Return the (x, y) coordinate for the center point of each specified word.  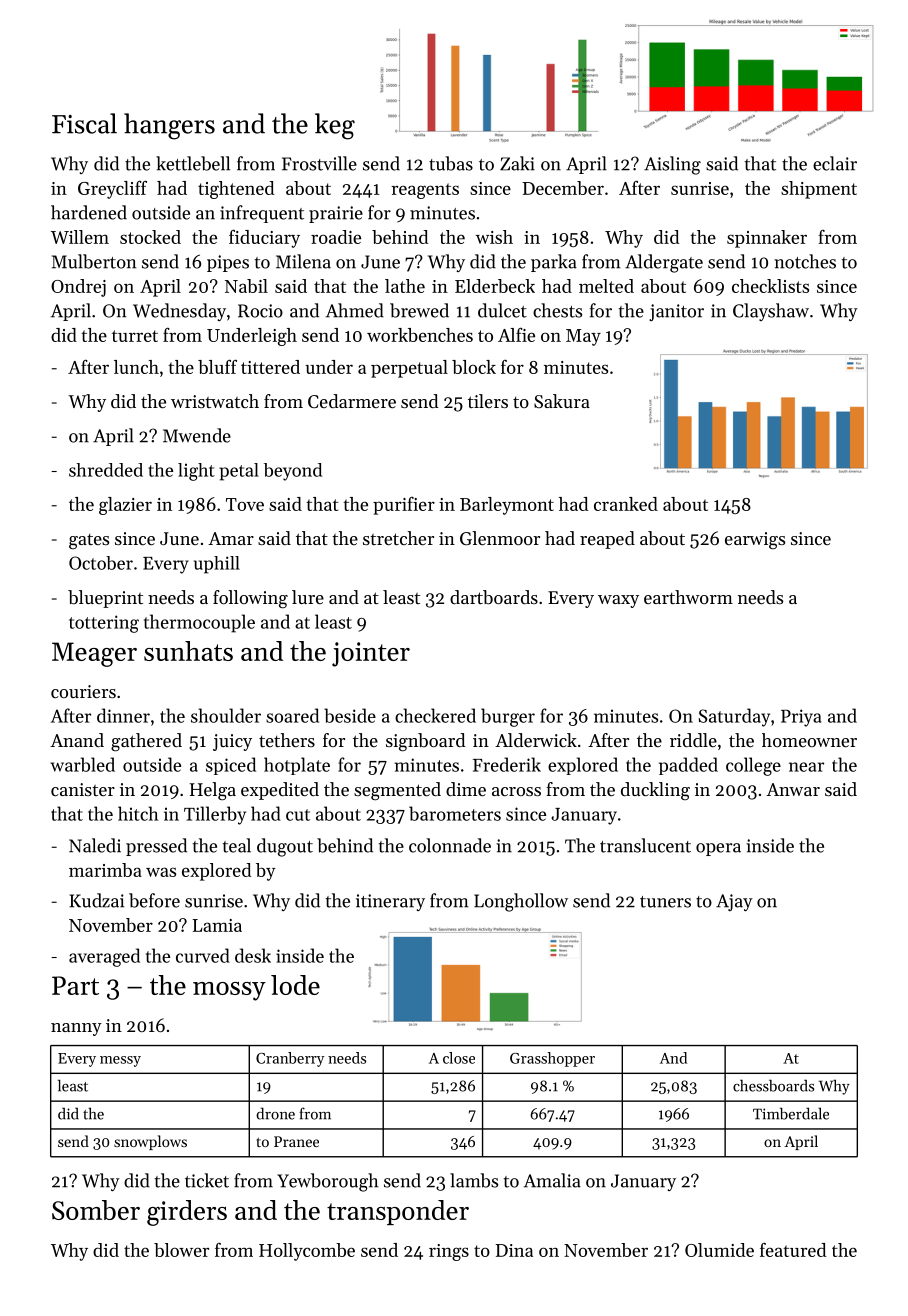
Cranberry (290, 1059)
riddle (693, 740)
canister (83, 789)
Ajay (734, 902)
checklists (770, 286)
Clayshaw (771, 312)
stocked (150, 237)
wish (494, 237)
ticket (207, 1180)
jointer (371, 654)
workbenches (420, 335)
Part (75, 985)
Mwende (197, 435)
